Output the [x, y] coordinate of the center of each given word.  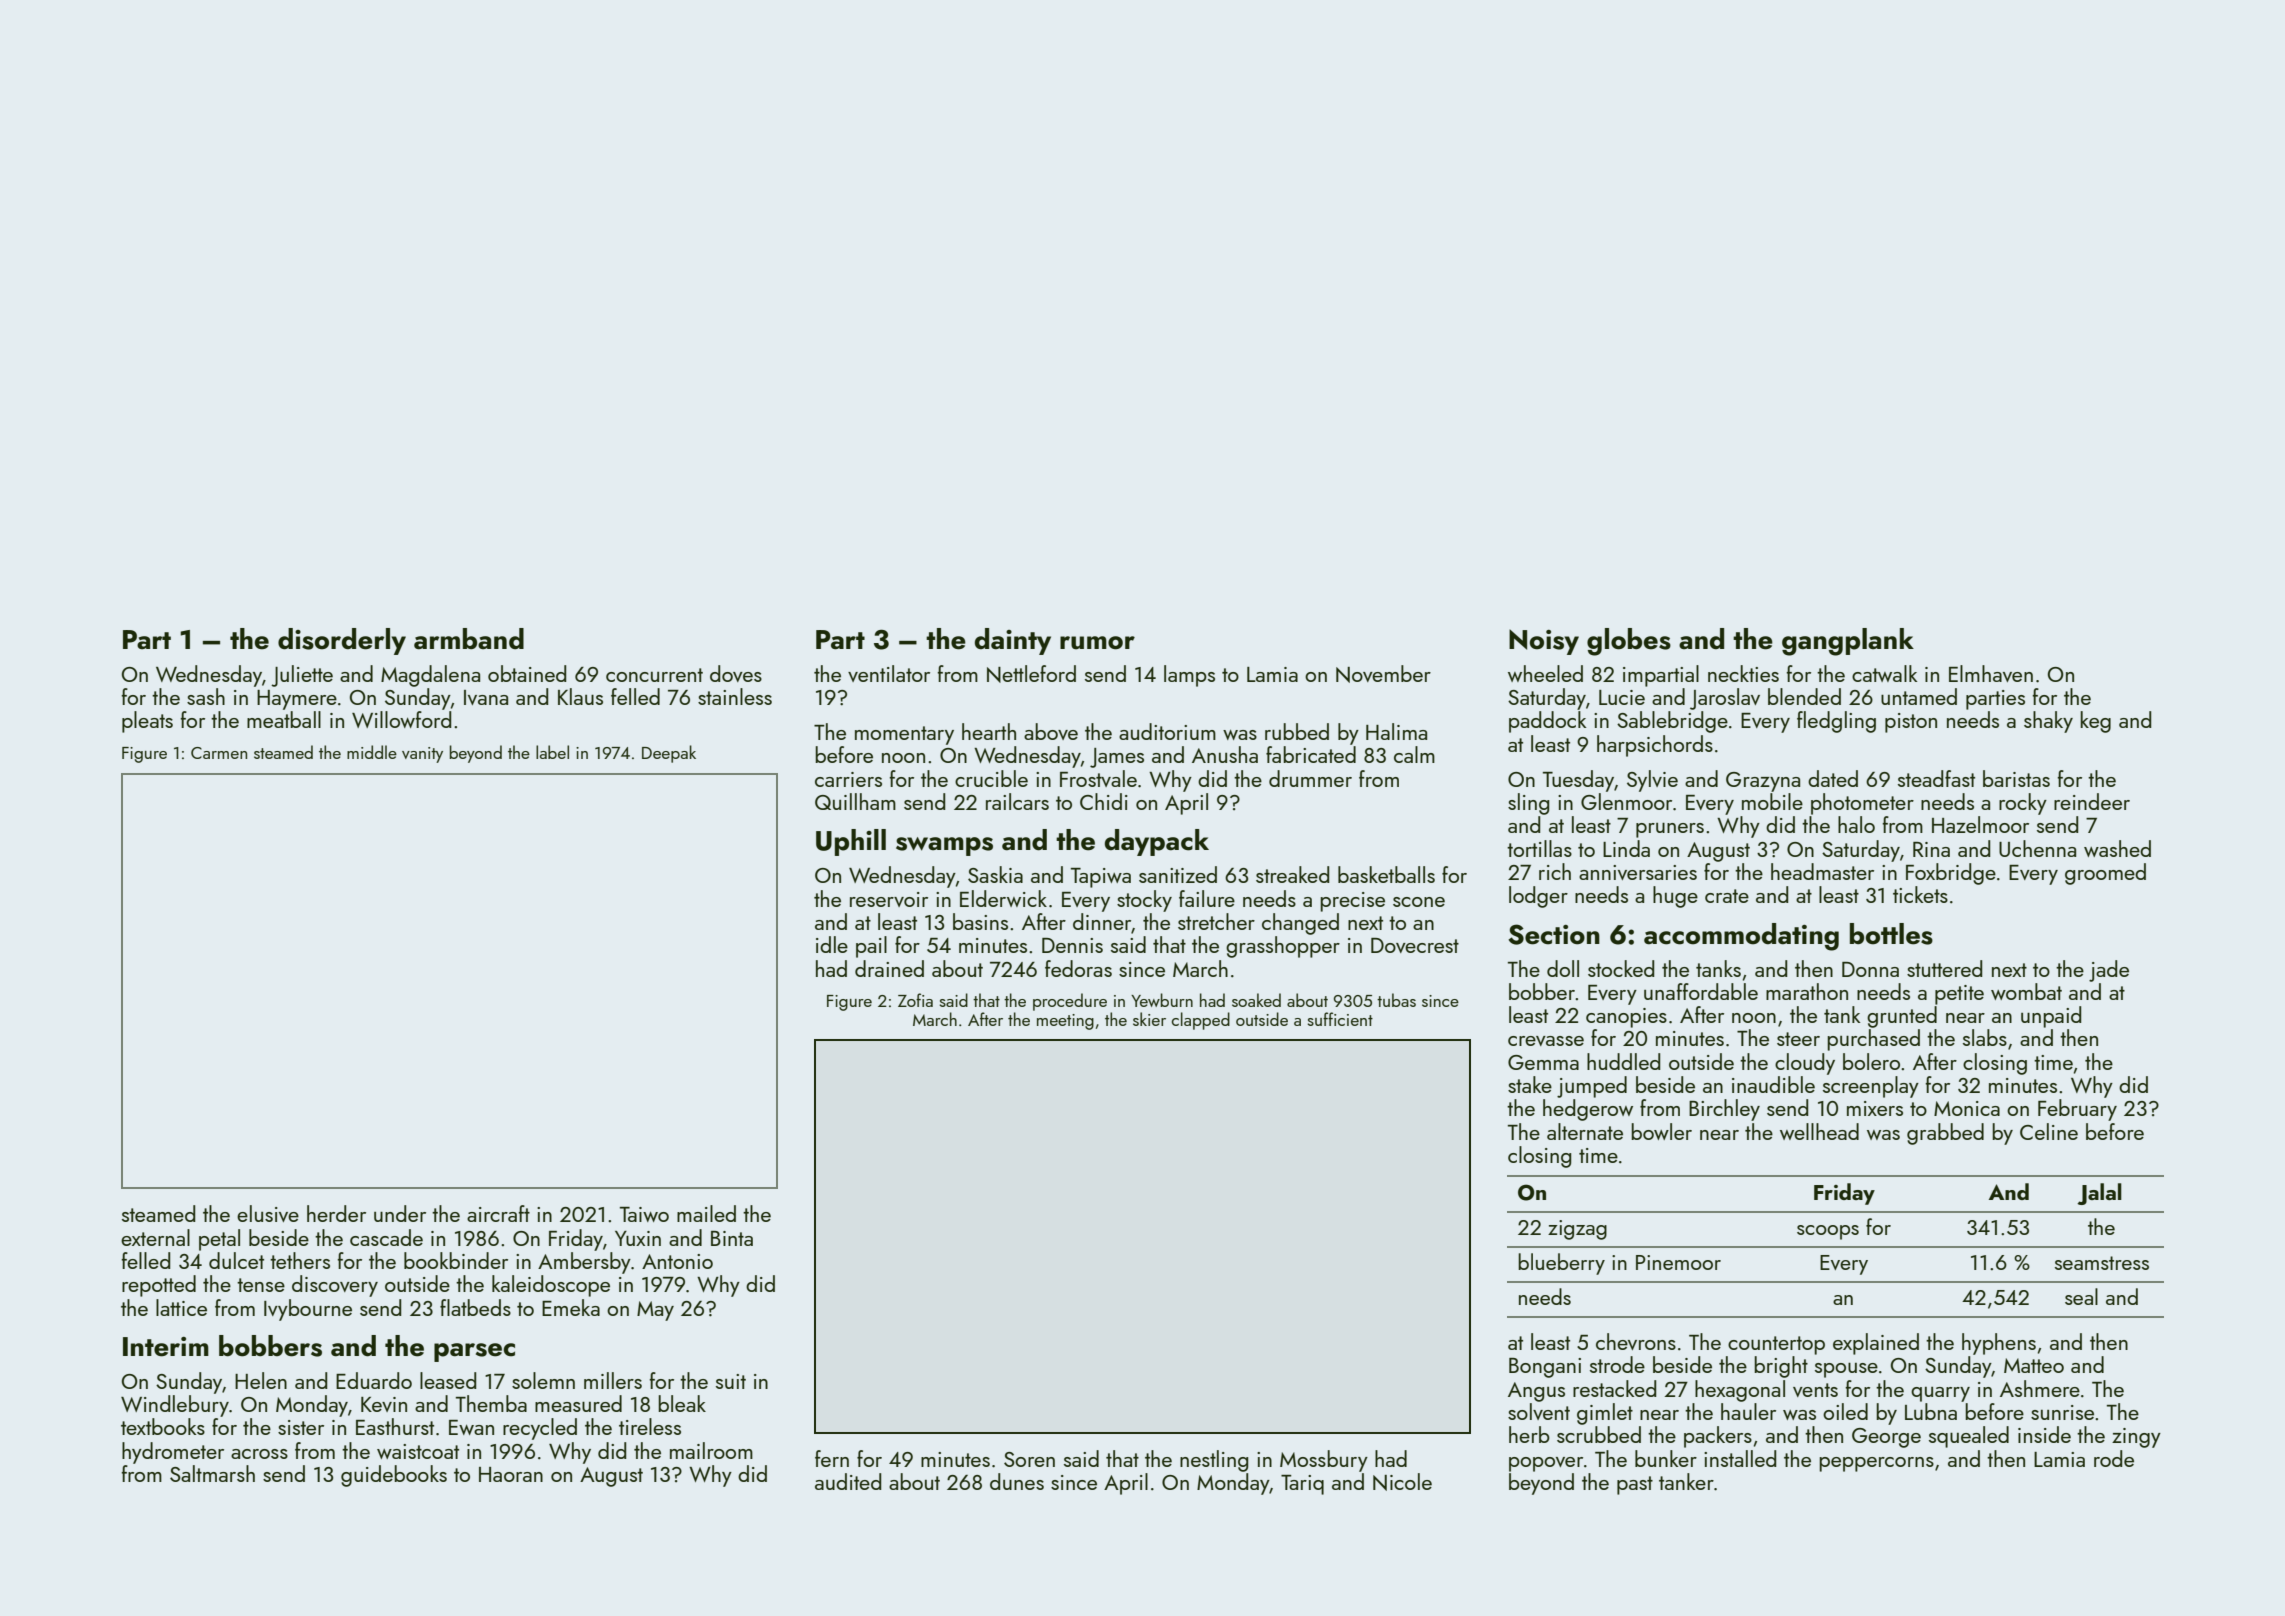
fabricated [1311, 754]
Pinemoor [1678, 1262]
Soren [1029, 1459]
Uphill [851, 842]
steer [1798, 1039]
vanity [422, 755]
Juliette [302, 676]
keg [2095, 722]
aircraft [498, 1213]
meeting [1065, 1022]
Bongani [1545, 1368]
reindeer [2092, 801]
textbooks [163, 1426]
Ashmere [2040, 1388]
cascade [386, 1237]
